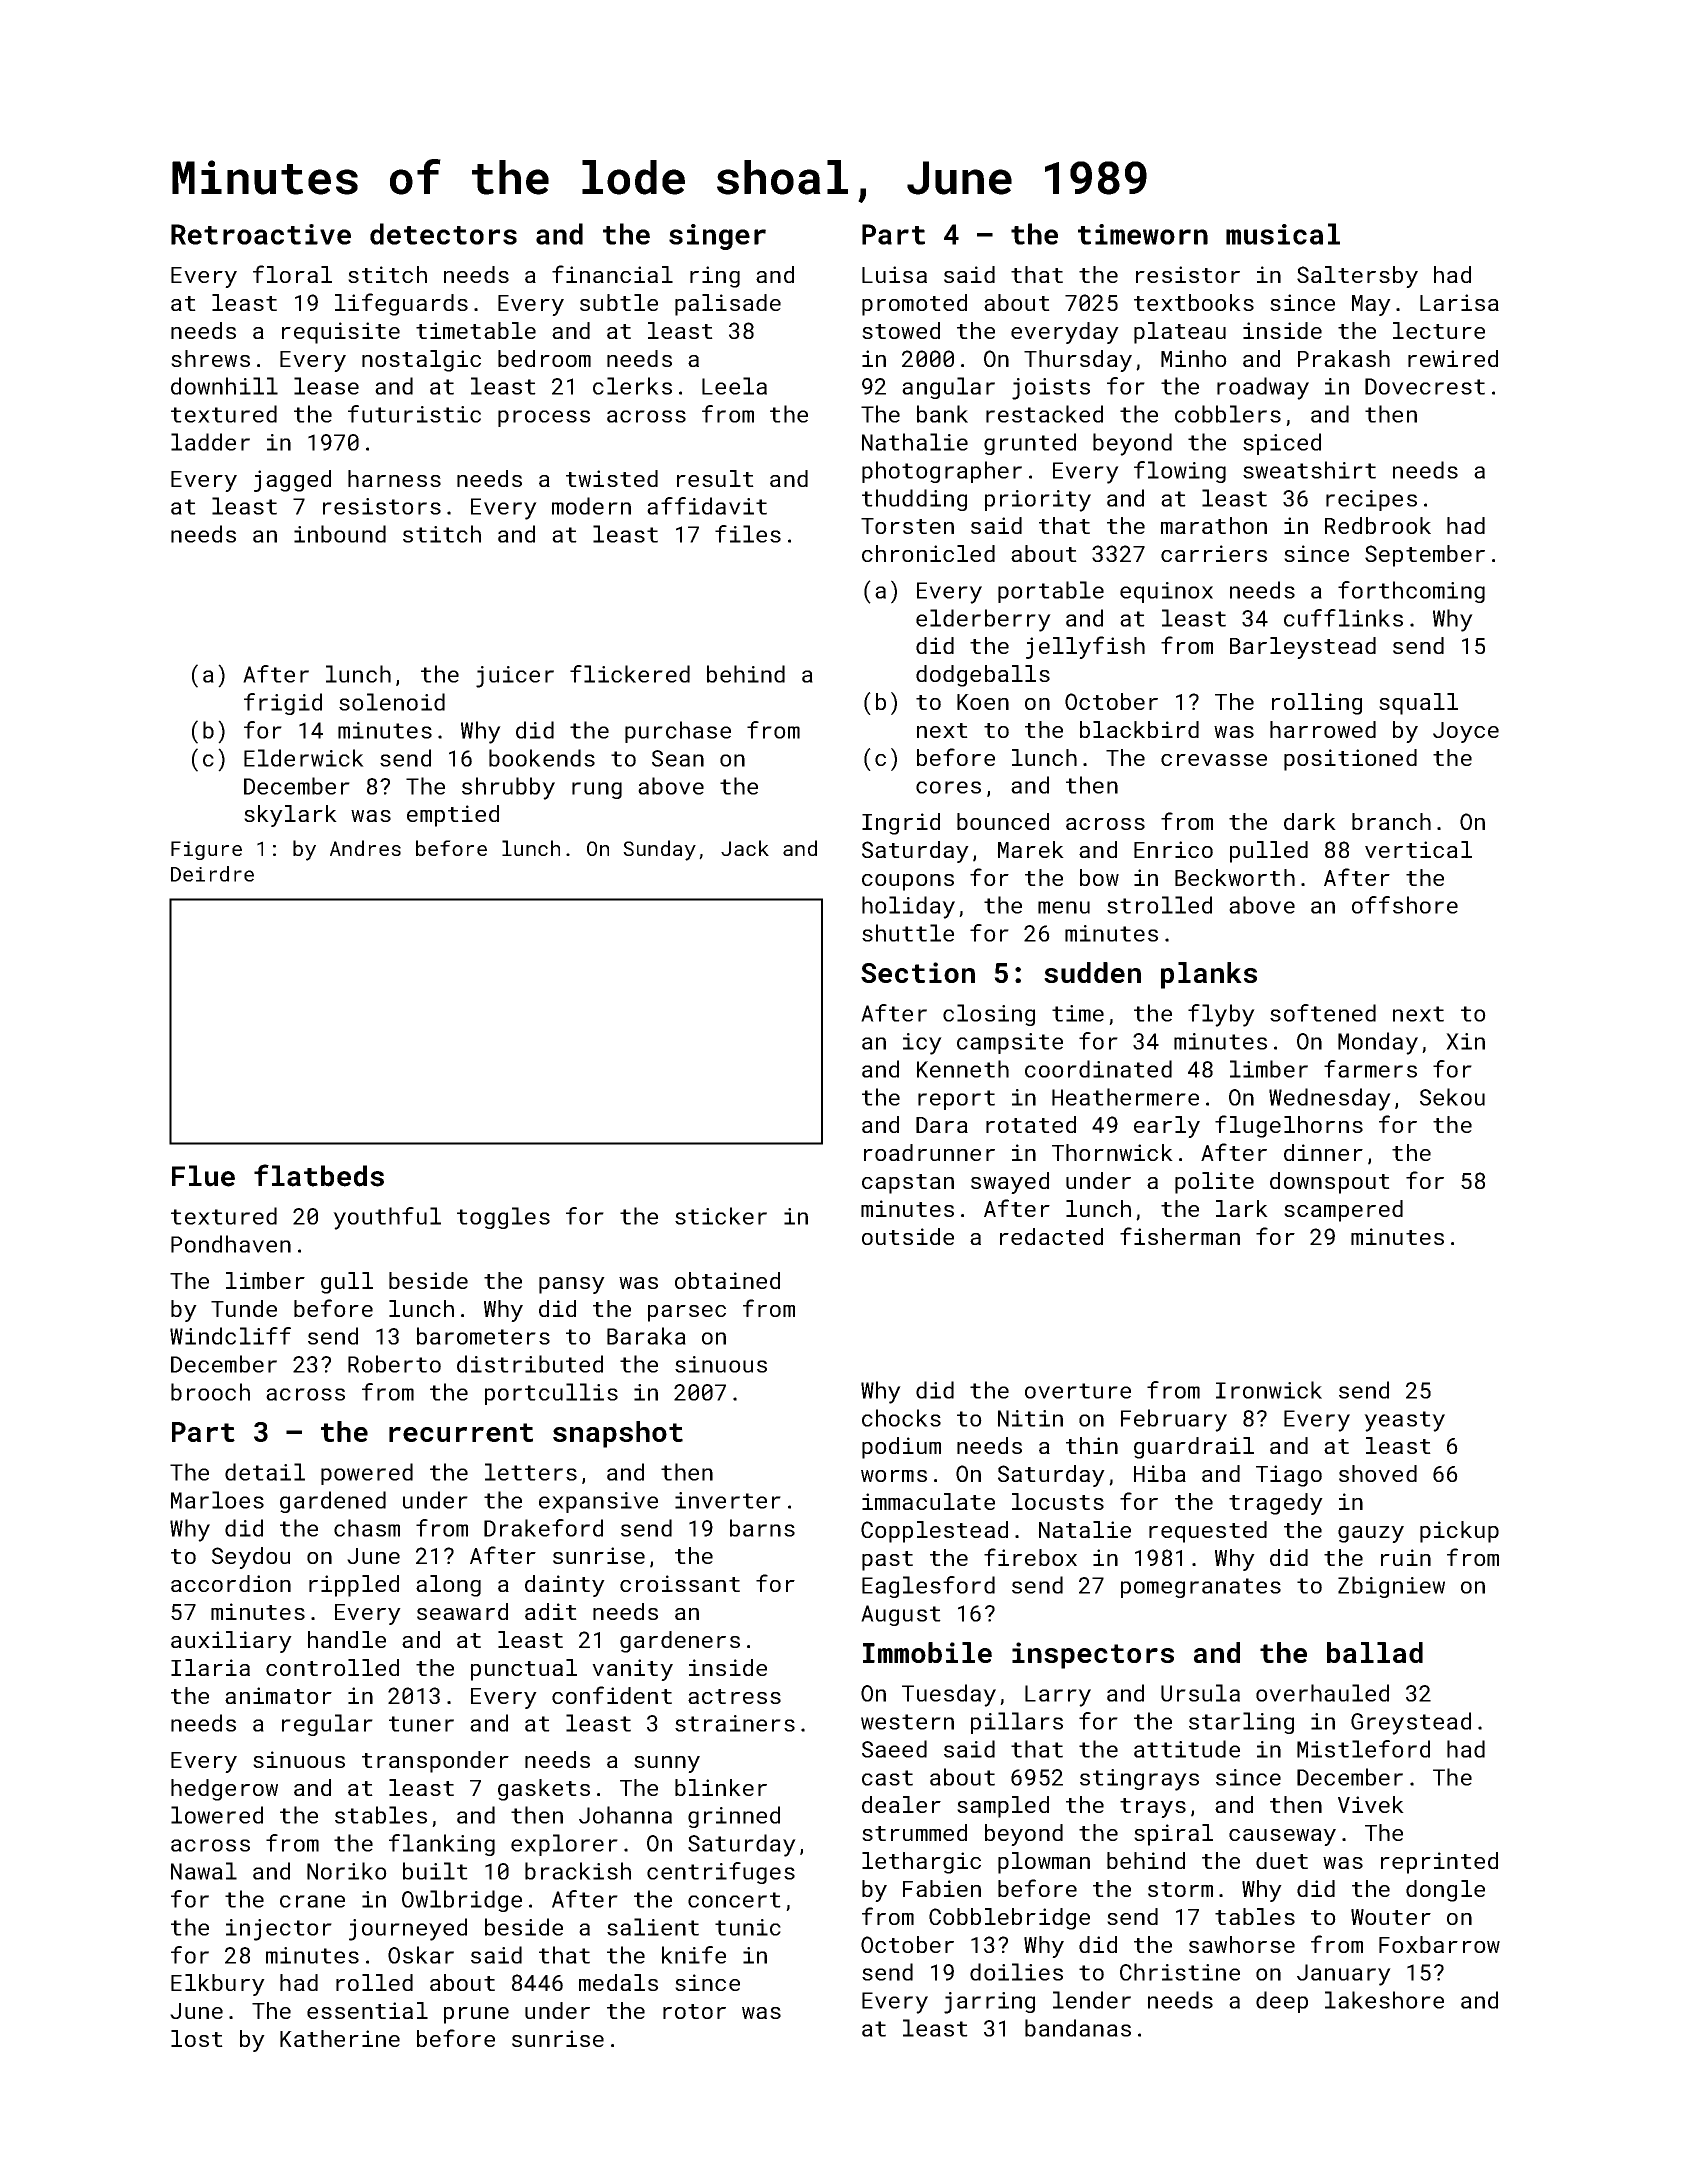 The width and height of the screenshot is (1683, 2178). What do you see at coordinates (210, 358) in the screenshot?
I see `shrews` at bounding box center [210, 358].
